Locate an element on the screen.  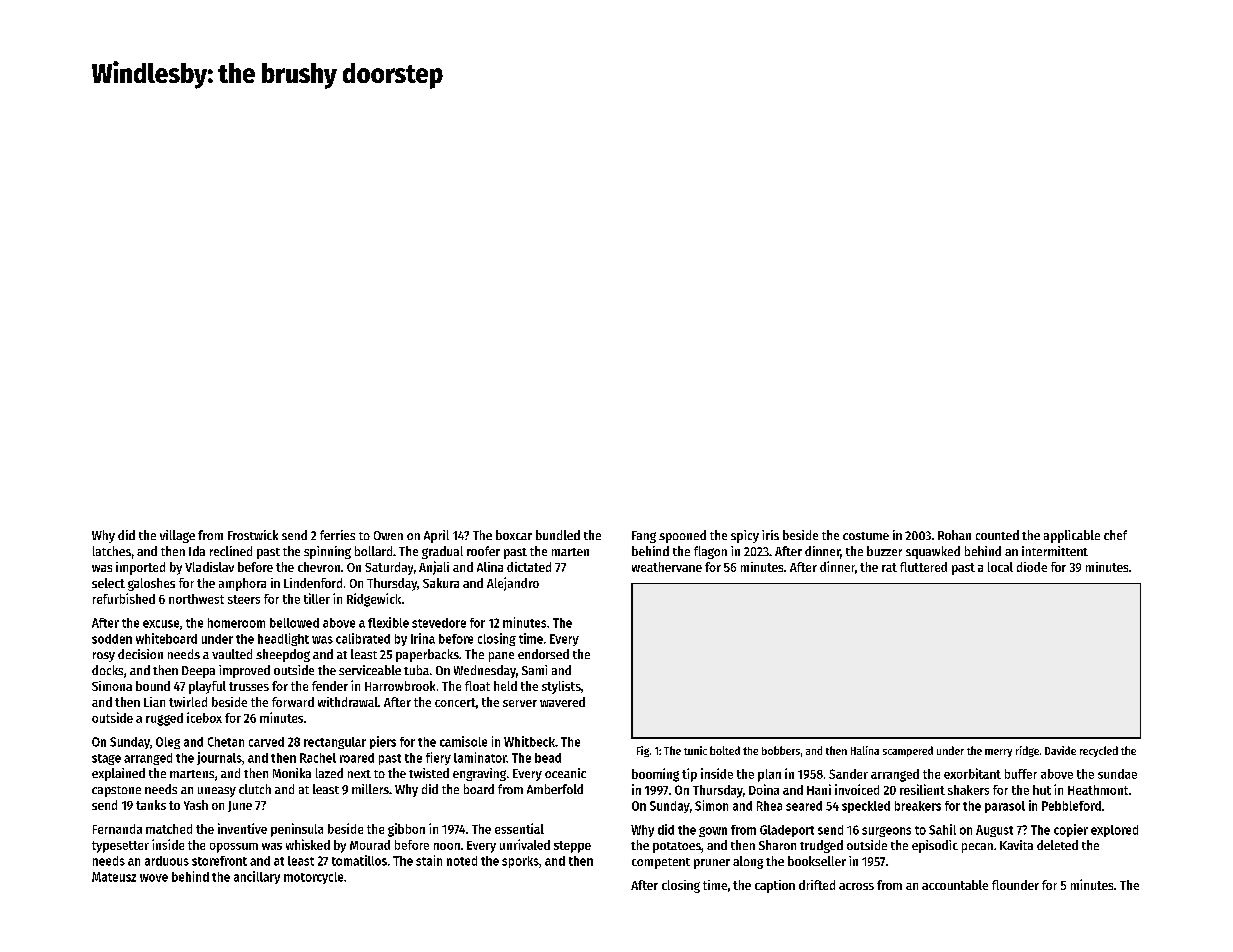
tanks is located at coordinates (151, 805).
